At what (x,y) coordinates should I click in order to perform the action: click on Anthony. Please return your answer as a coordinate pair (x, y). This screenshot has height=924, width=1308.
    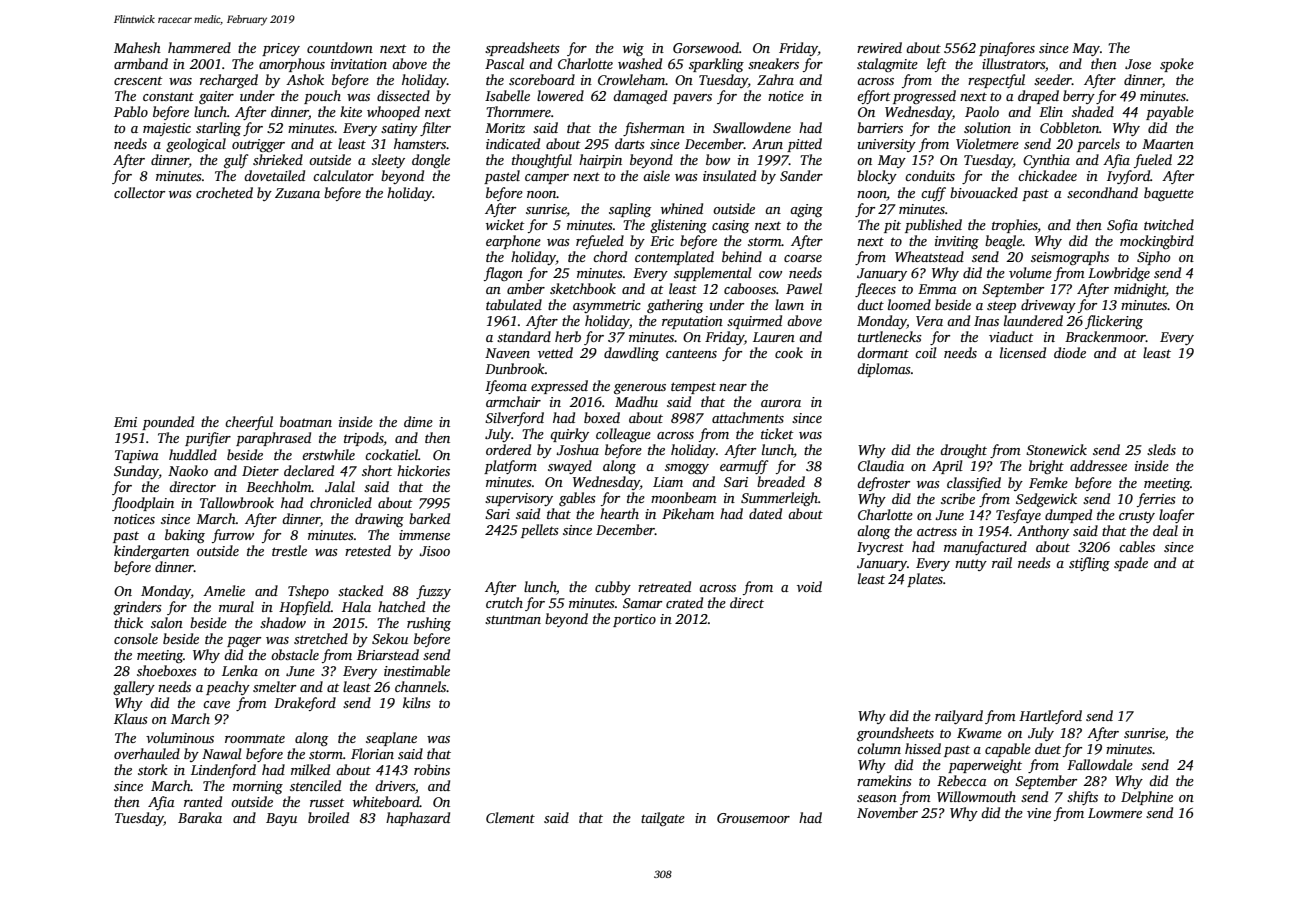
    Looking at the image, I should click on (1043, 532).
